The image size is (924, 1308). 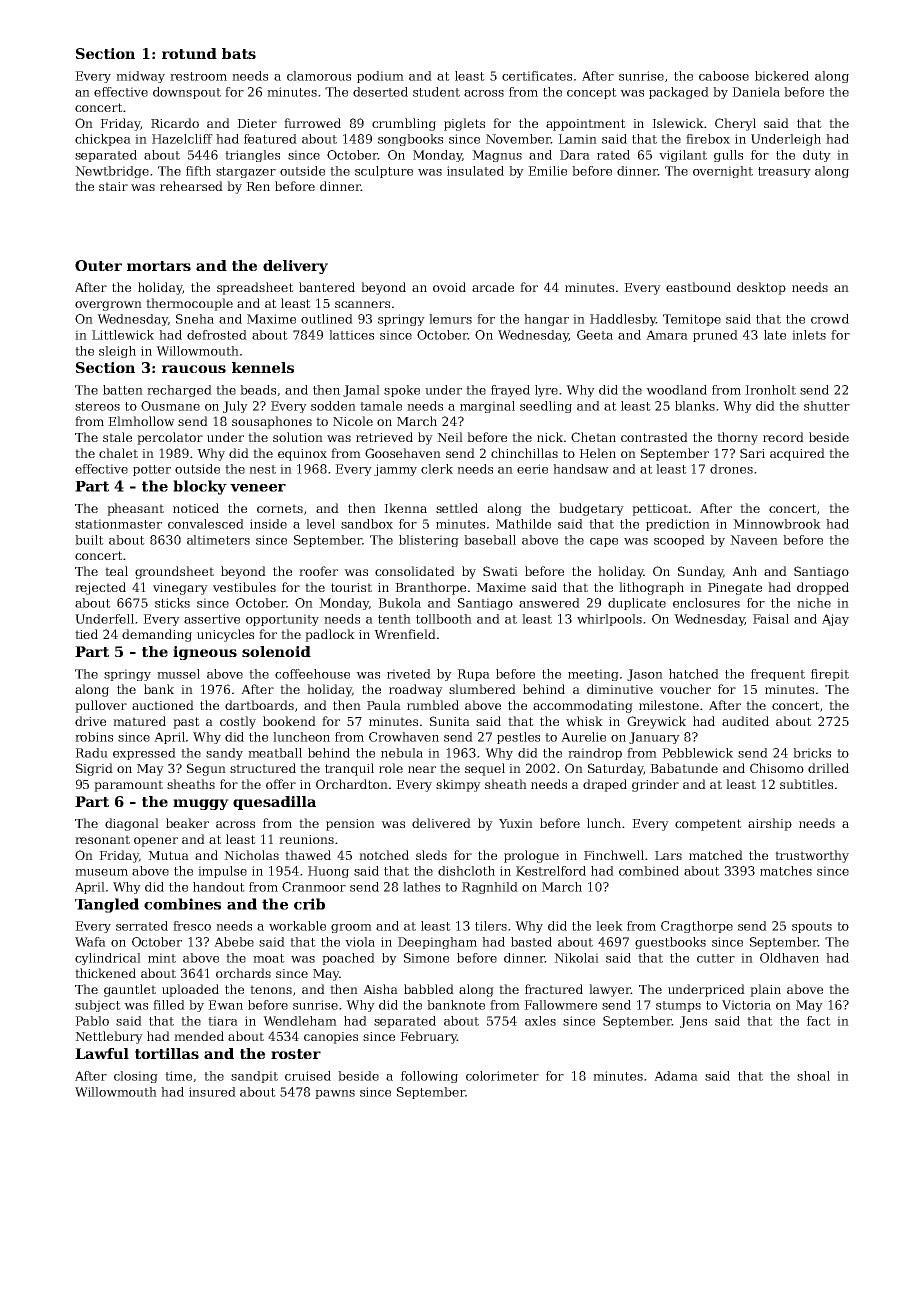 What do you see at coordinates (86, 634) in the document?
I see `tied` at bounding box center [86, 634].
